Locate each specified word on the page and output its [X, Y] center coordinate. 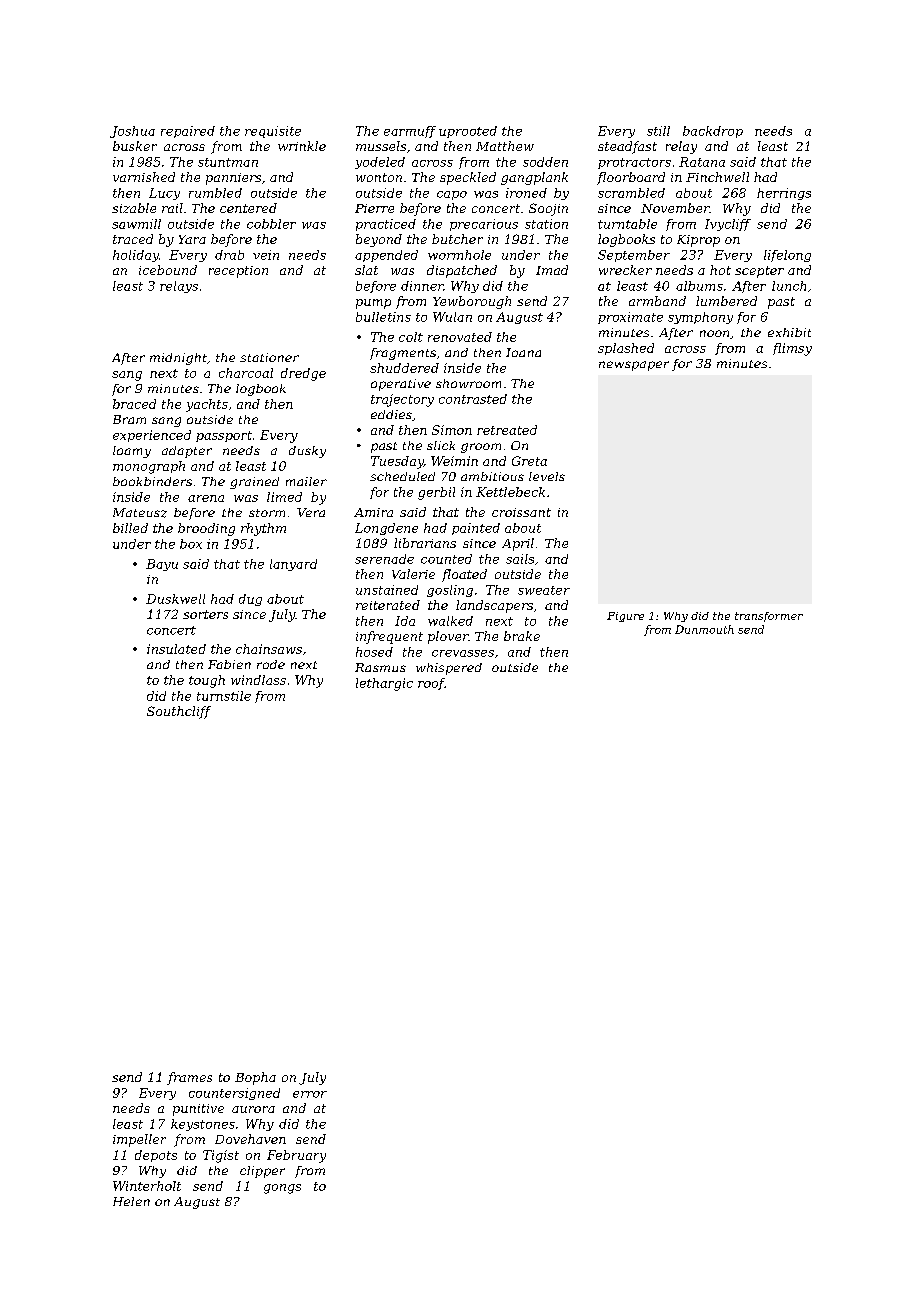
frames [189, 1078]
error [310, 1094]
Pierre [374, 208]
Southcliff [179, 712]
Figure [625, 617]
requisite [273, 132]
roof [431, 684]
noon [714, 333]
